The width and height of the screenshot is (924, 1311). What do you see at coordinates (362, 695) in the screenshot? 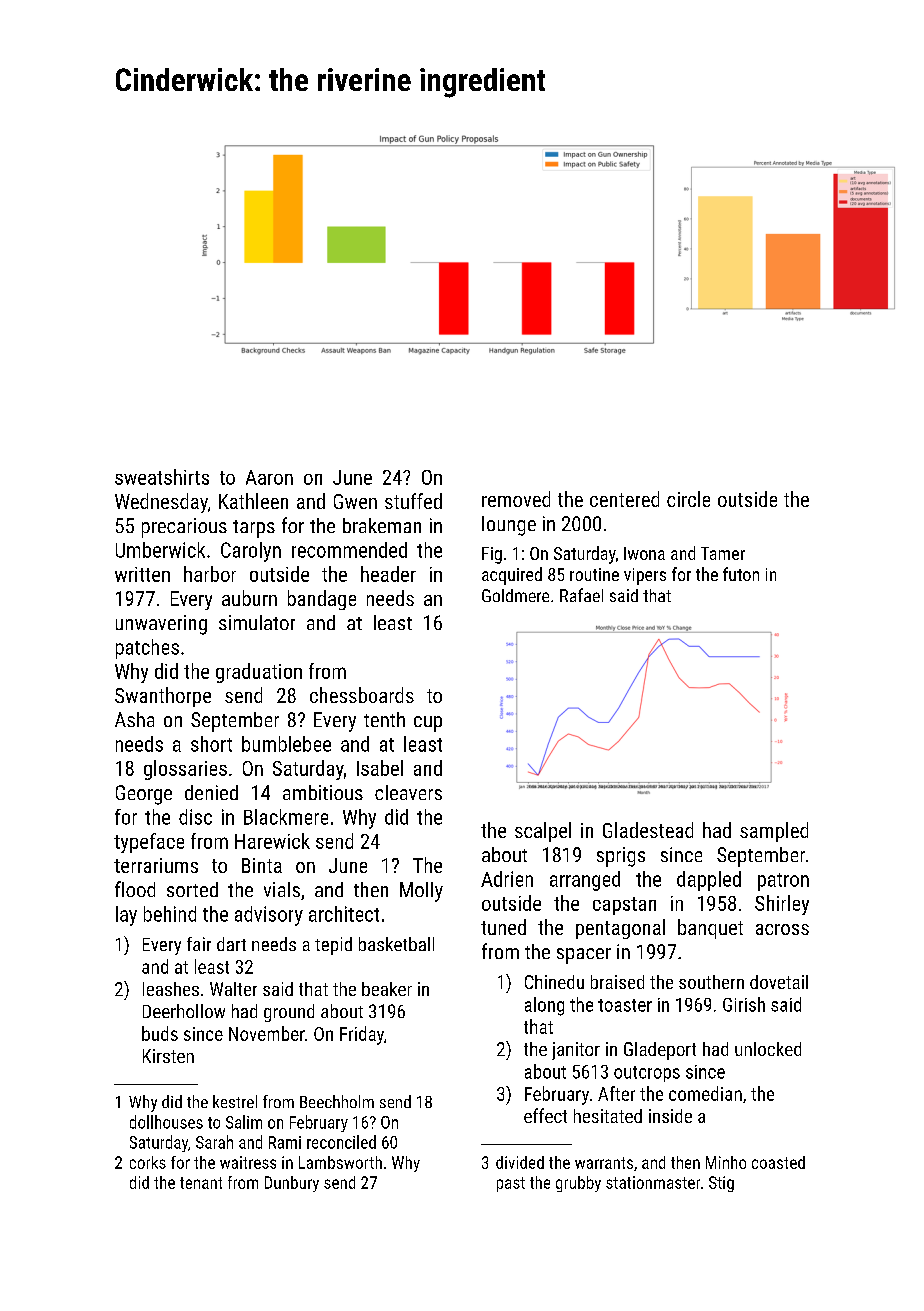
I see `chessboards` at bounding box center [362, 695].
